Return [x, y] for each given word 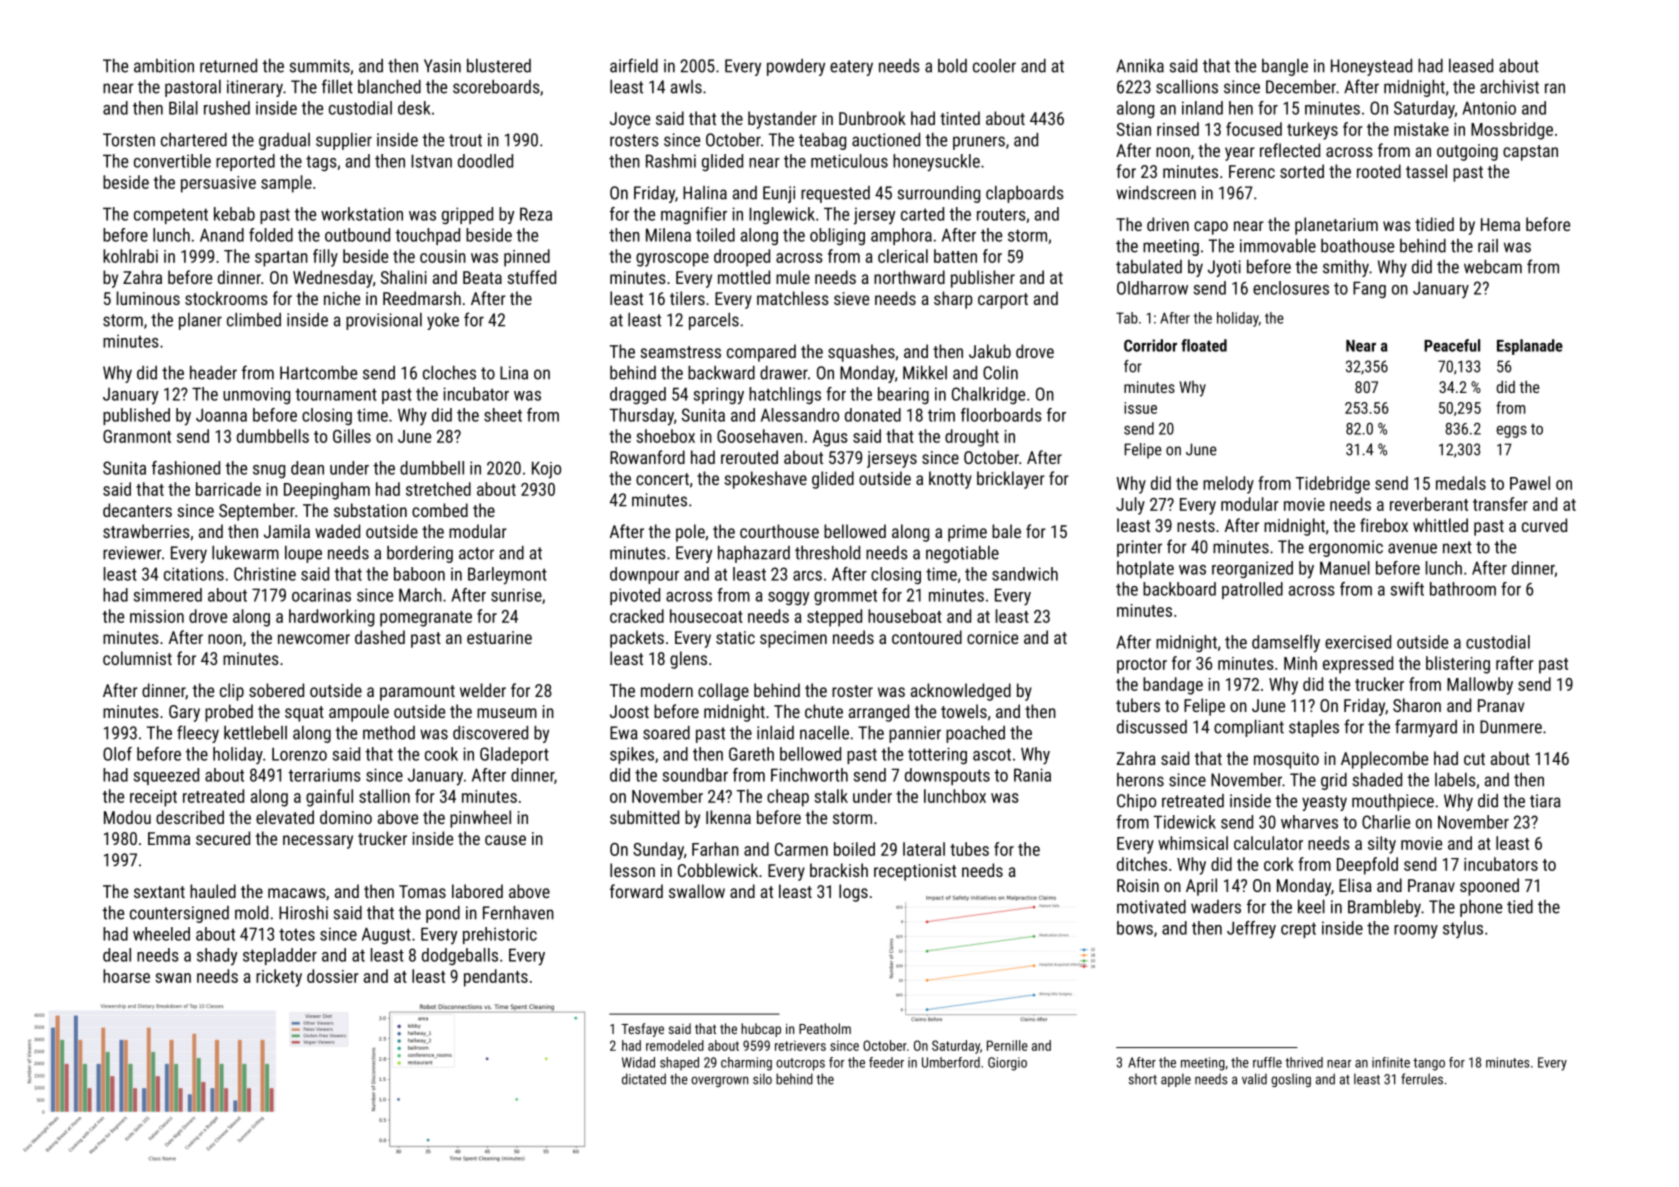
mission [157, 616]
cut [1474, 759]
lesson [632, 870]
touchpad [427, 236]
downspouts [947, 776]
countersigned [179, 914]
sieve [851, 298]
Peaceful [1452, 345]
